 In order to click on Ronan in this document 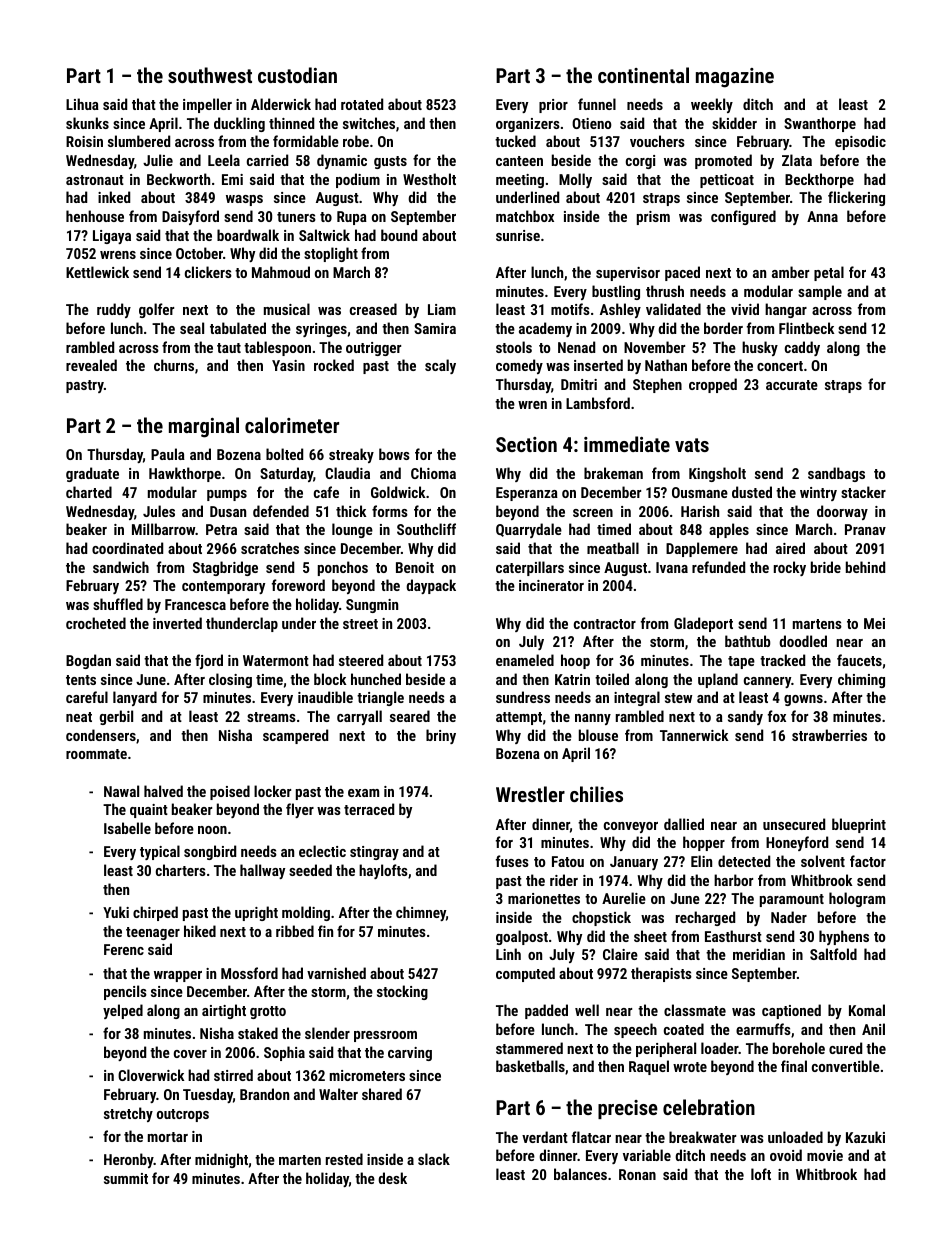, I will do `click(637, 1174)`.
